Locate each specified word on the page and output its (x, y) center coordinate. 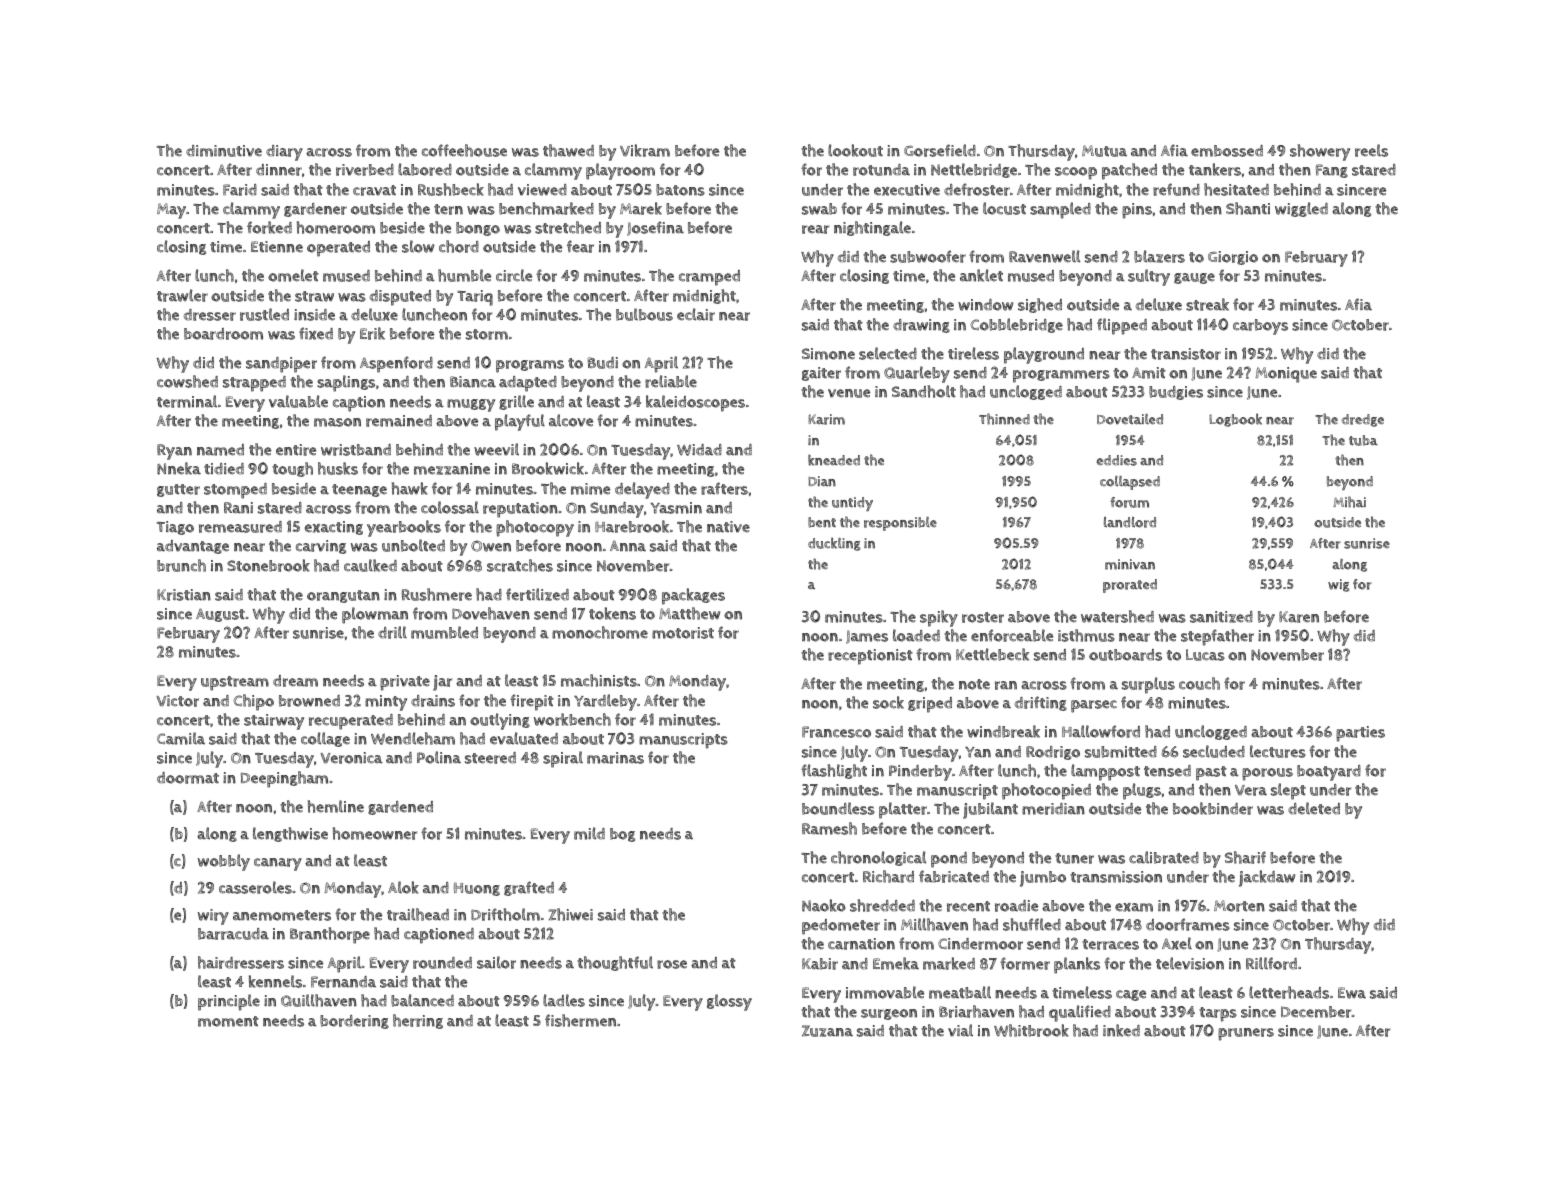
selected (888, 353)
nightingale (872, 228)
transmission (1116, 877)
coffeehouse (464, 150)
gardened (400, 808)
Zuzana (827, 1031)
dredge (1362, 420)
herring (418, 1021)
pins (1137, 211)
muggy (471, 405)
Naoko (824, 905)
